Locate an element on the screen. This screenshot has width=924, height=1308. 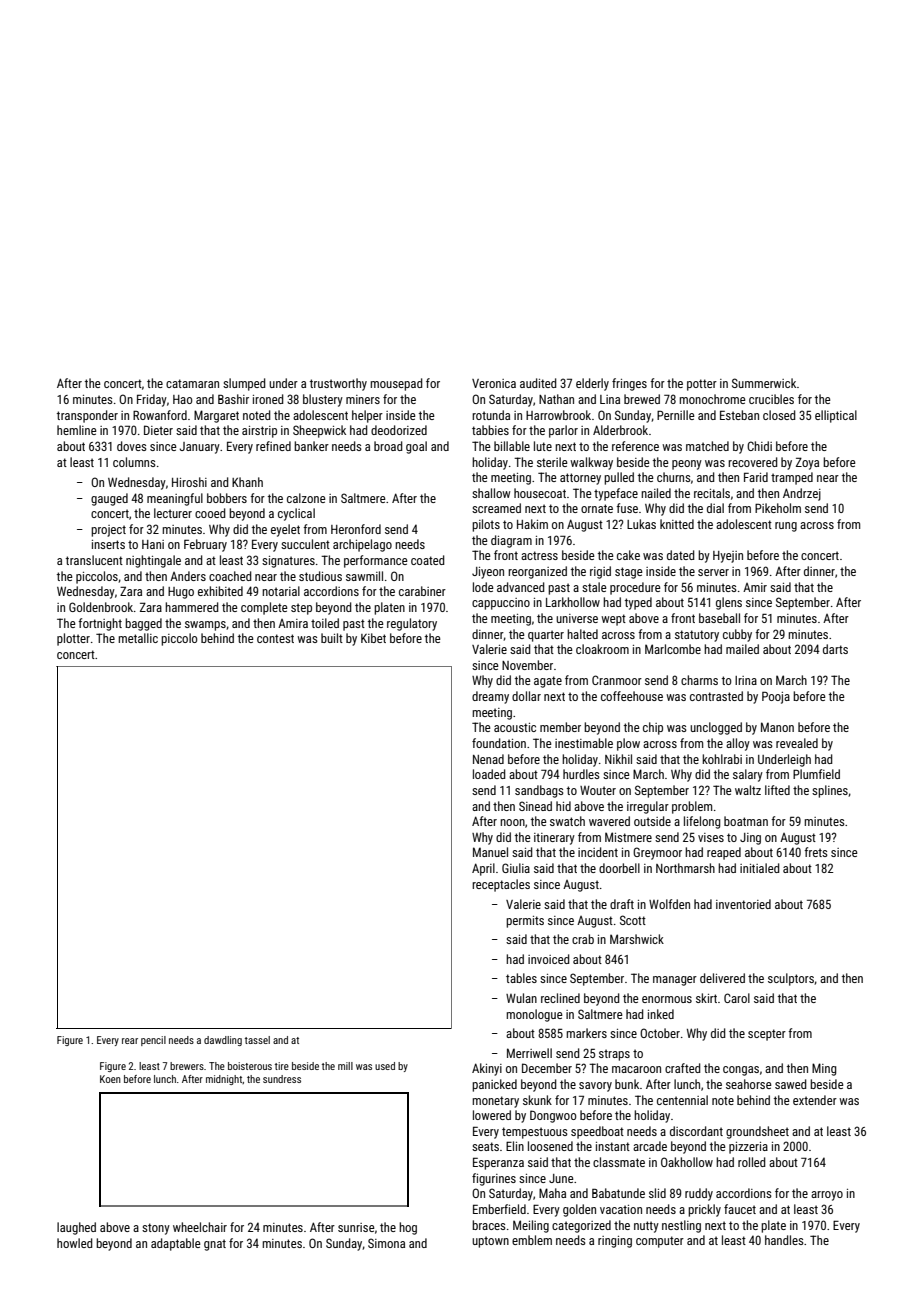
reference is located at coordinates (635, 446).
